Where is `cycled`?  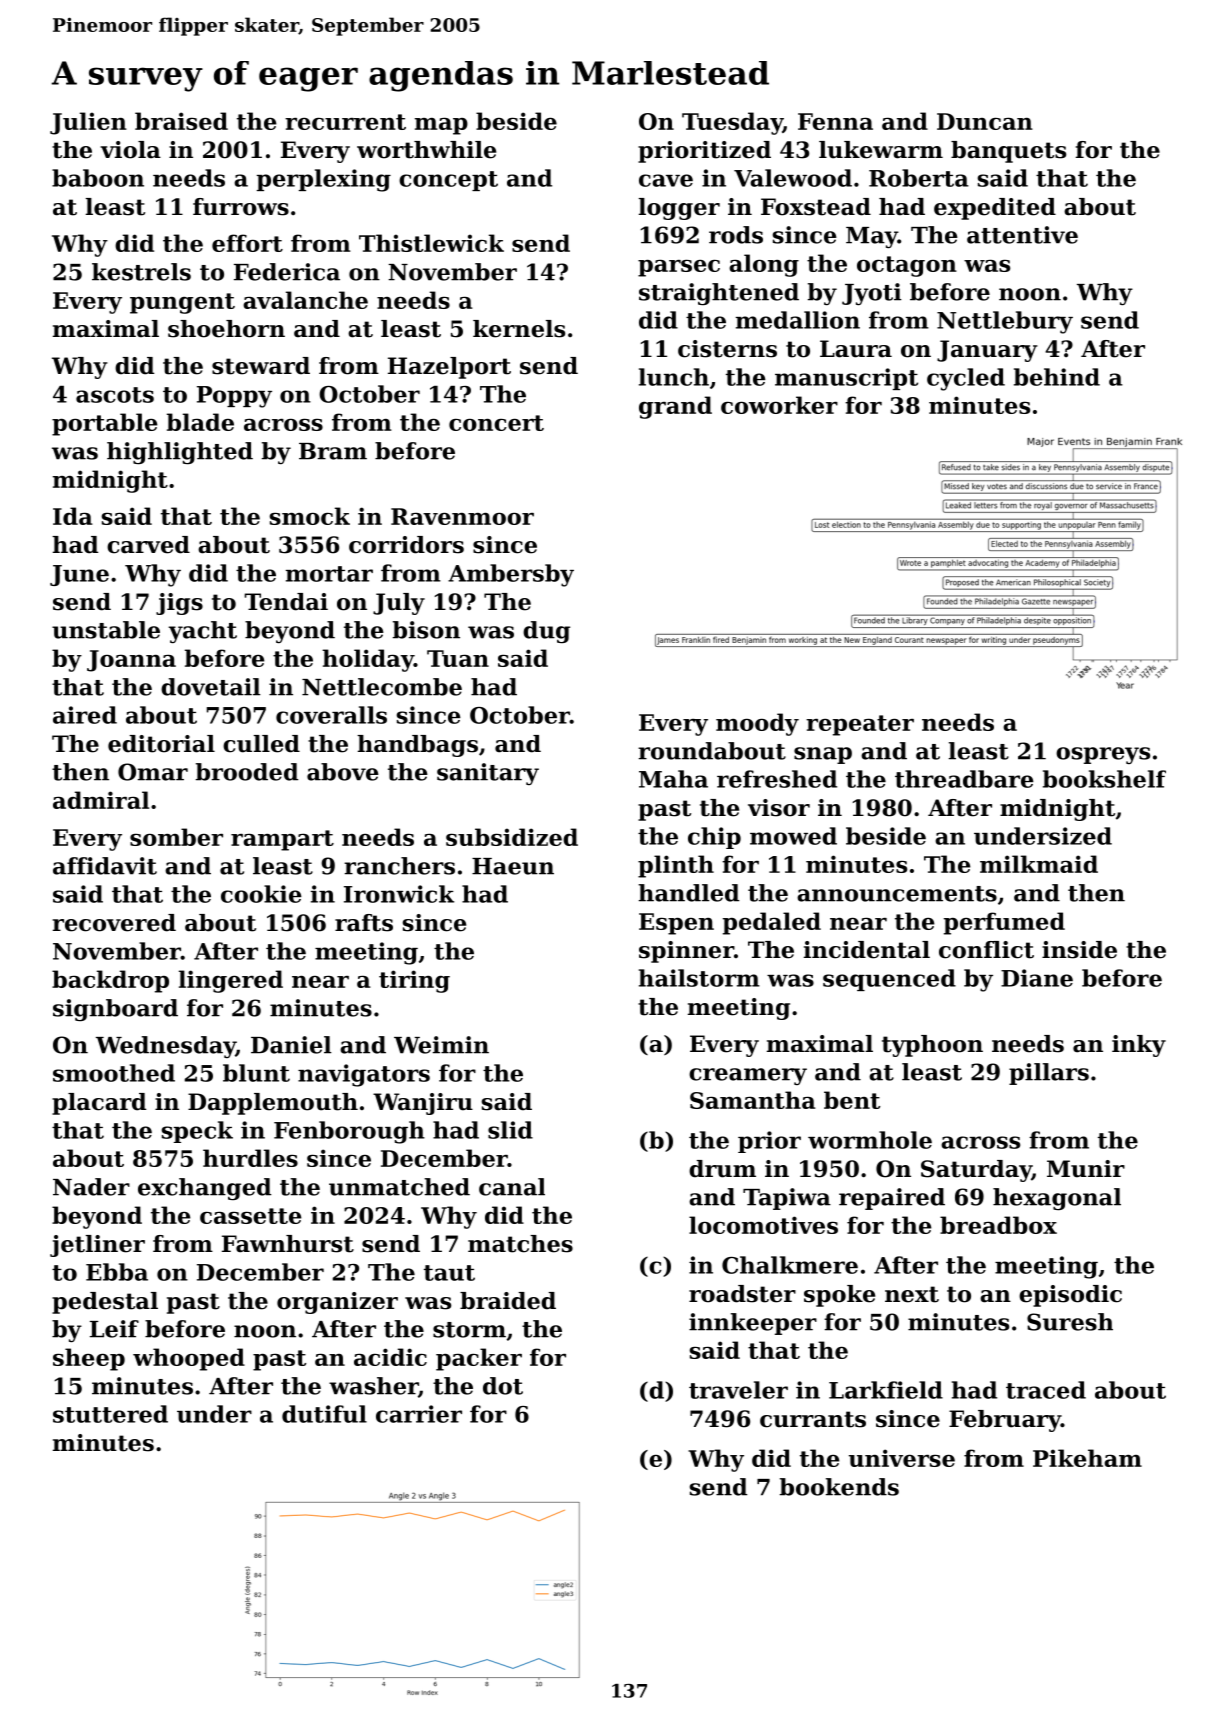
cycled is located at coordinates (966, 379).
